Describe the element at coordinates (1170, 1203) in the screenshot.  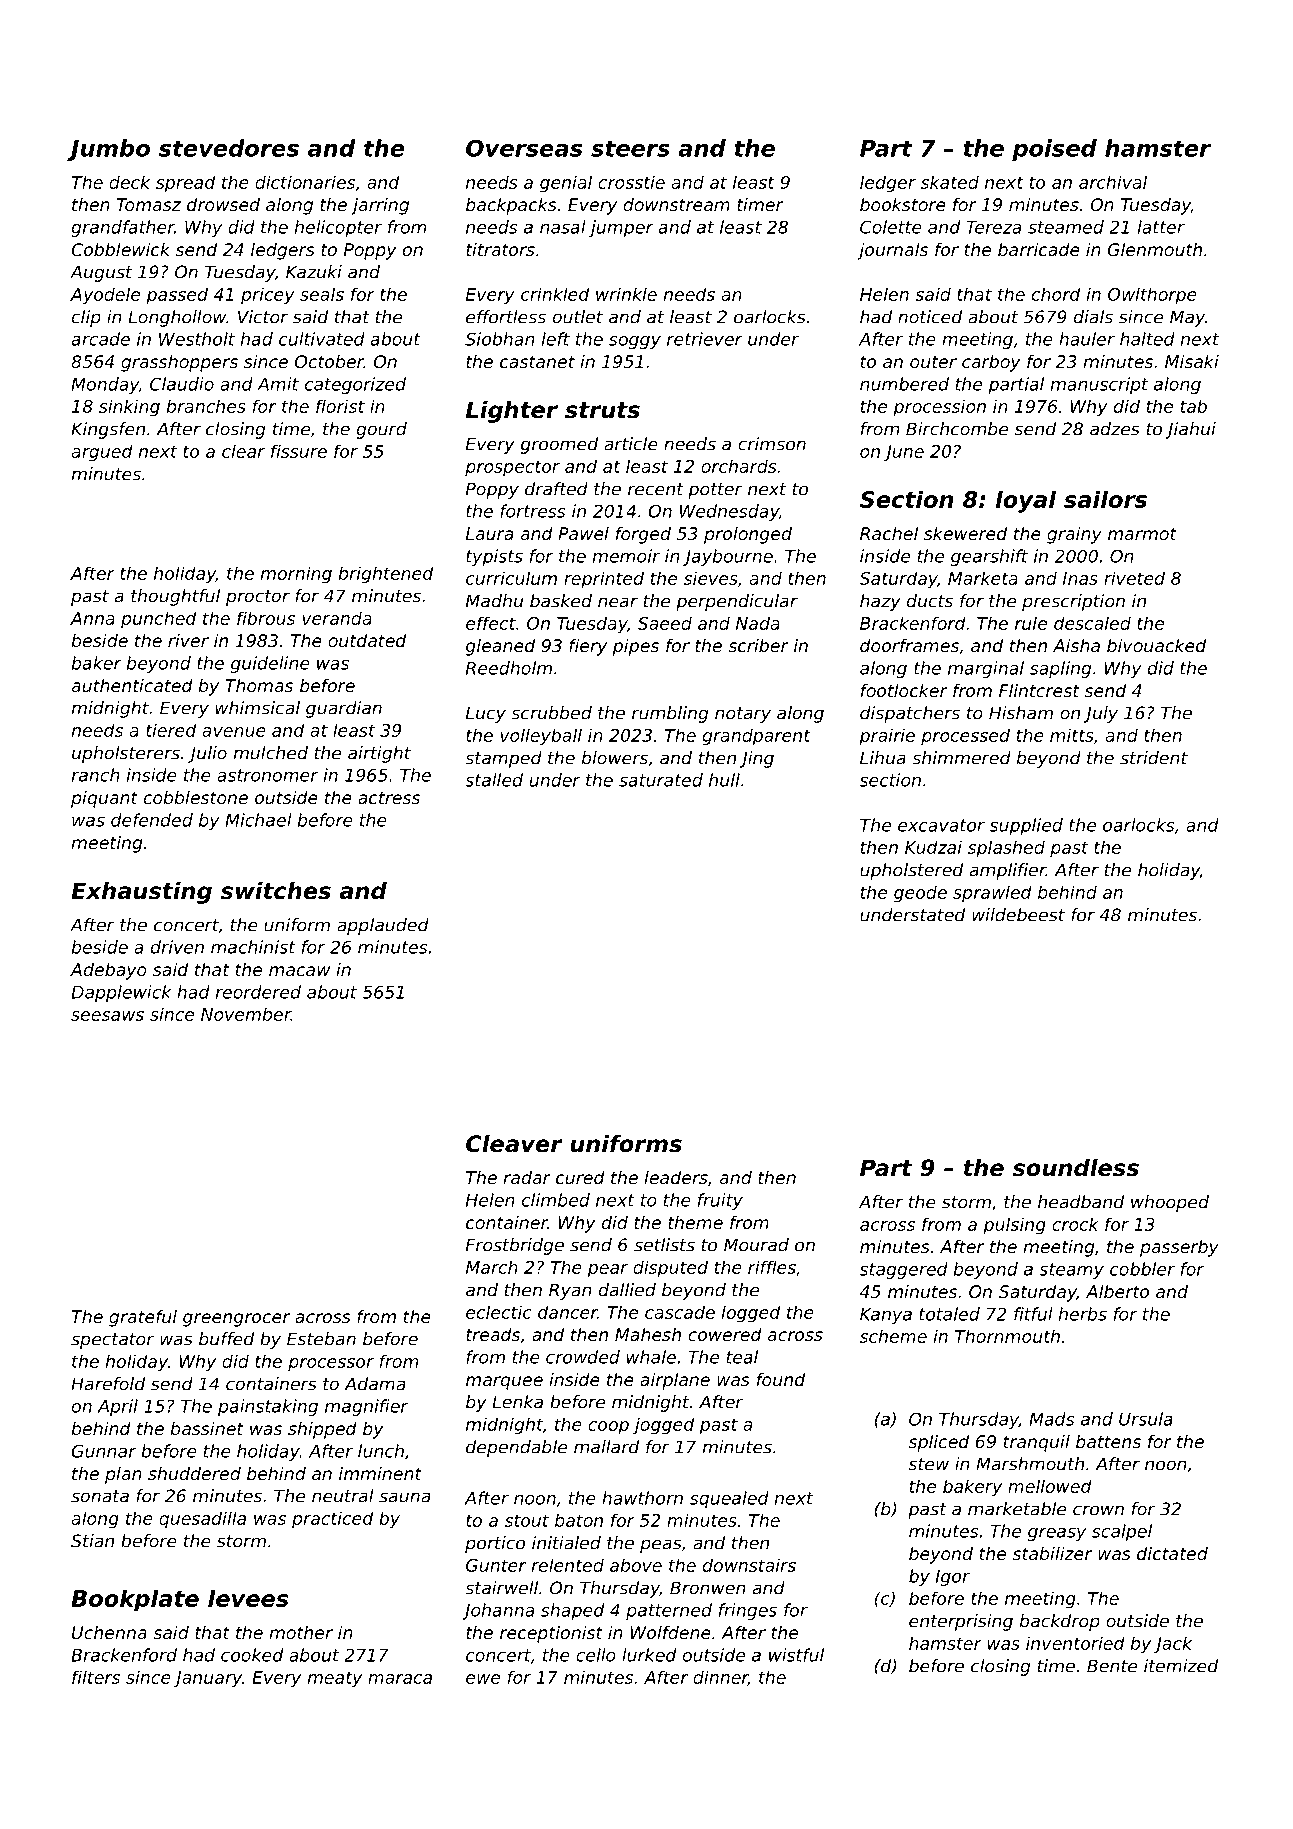
I see `whooped` at that location.
